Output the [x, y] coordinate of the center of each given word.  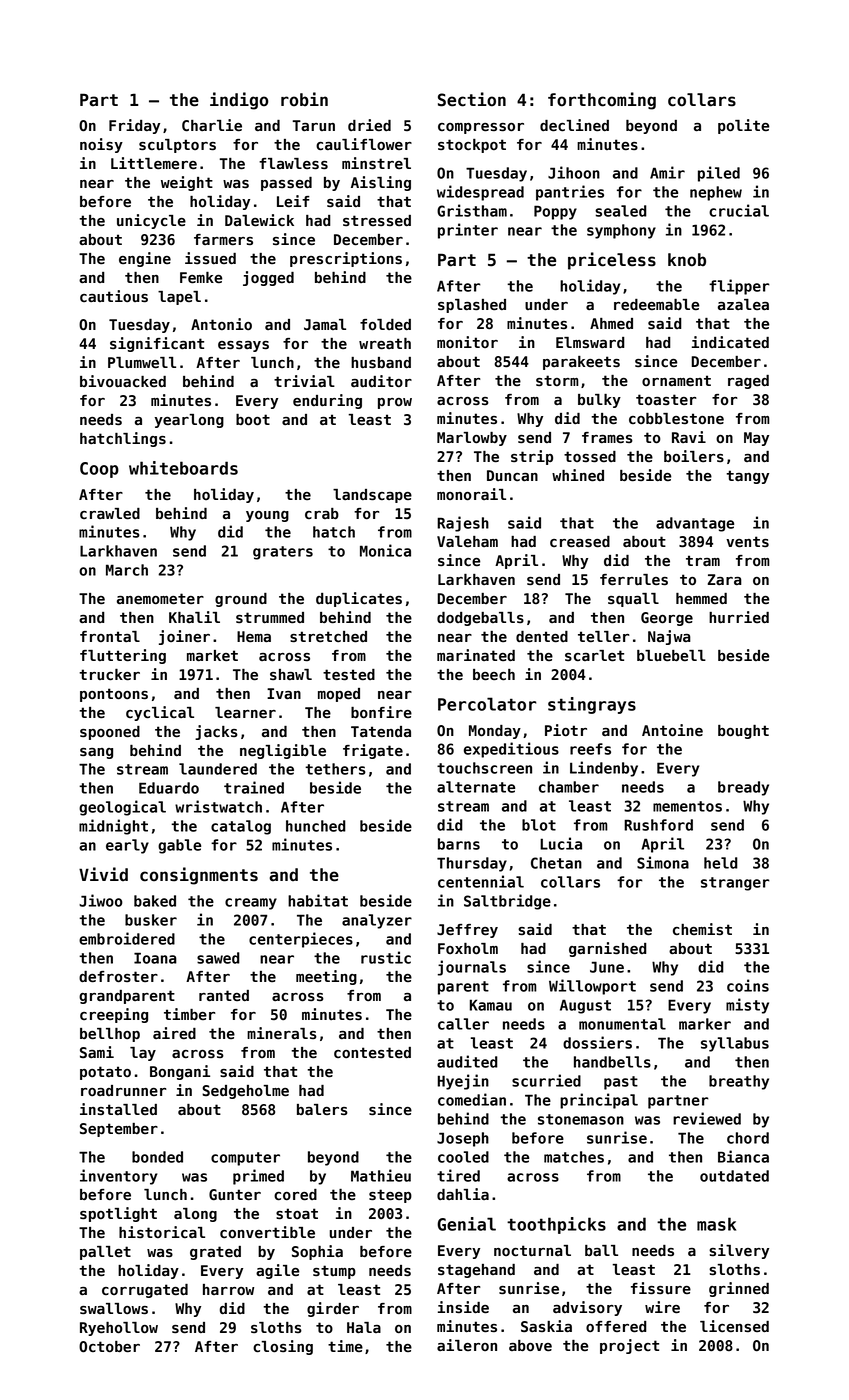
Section [472, 99]
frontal [110, 636]
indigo [239, 101]
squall [633, 600]
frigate [373, 751]
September [119, 1130]
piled [719, 174]
